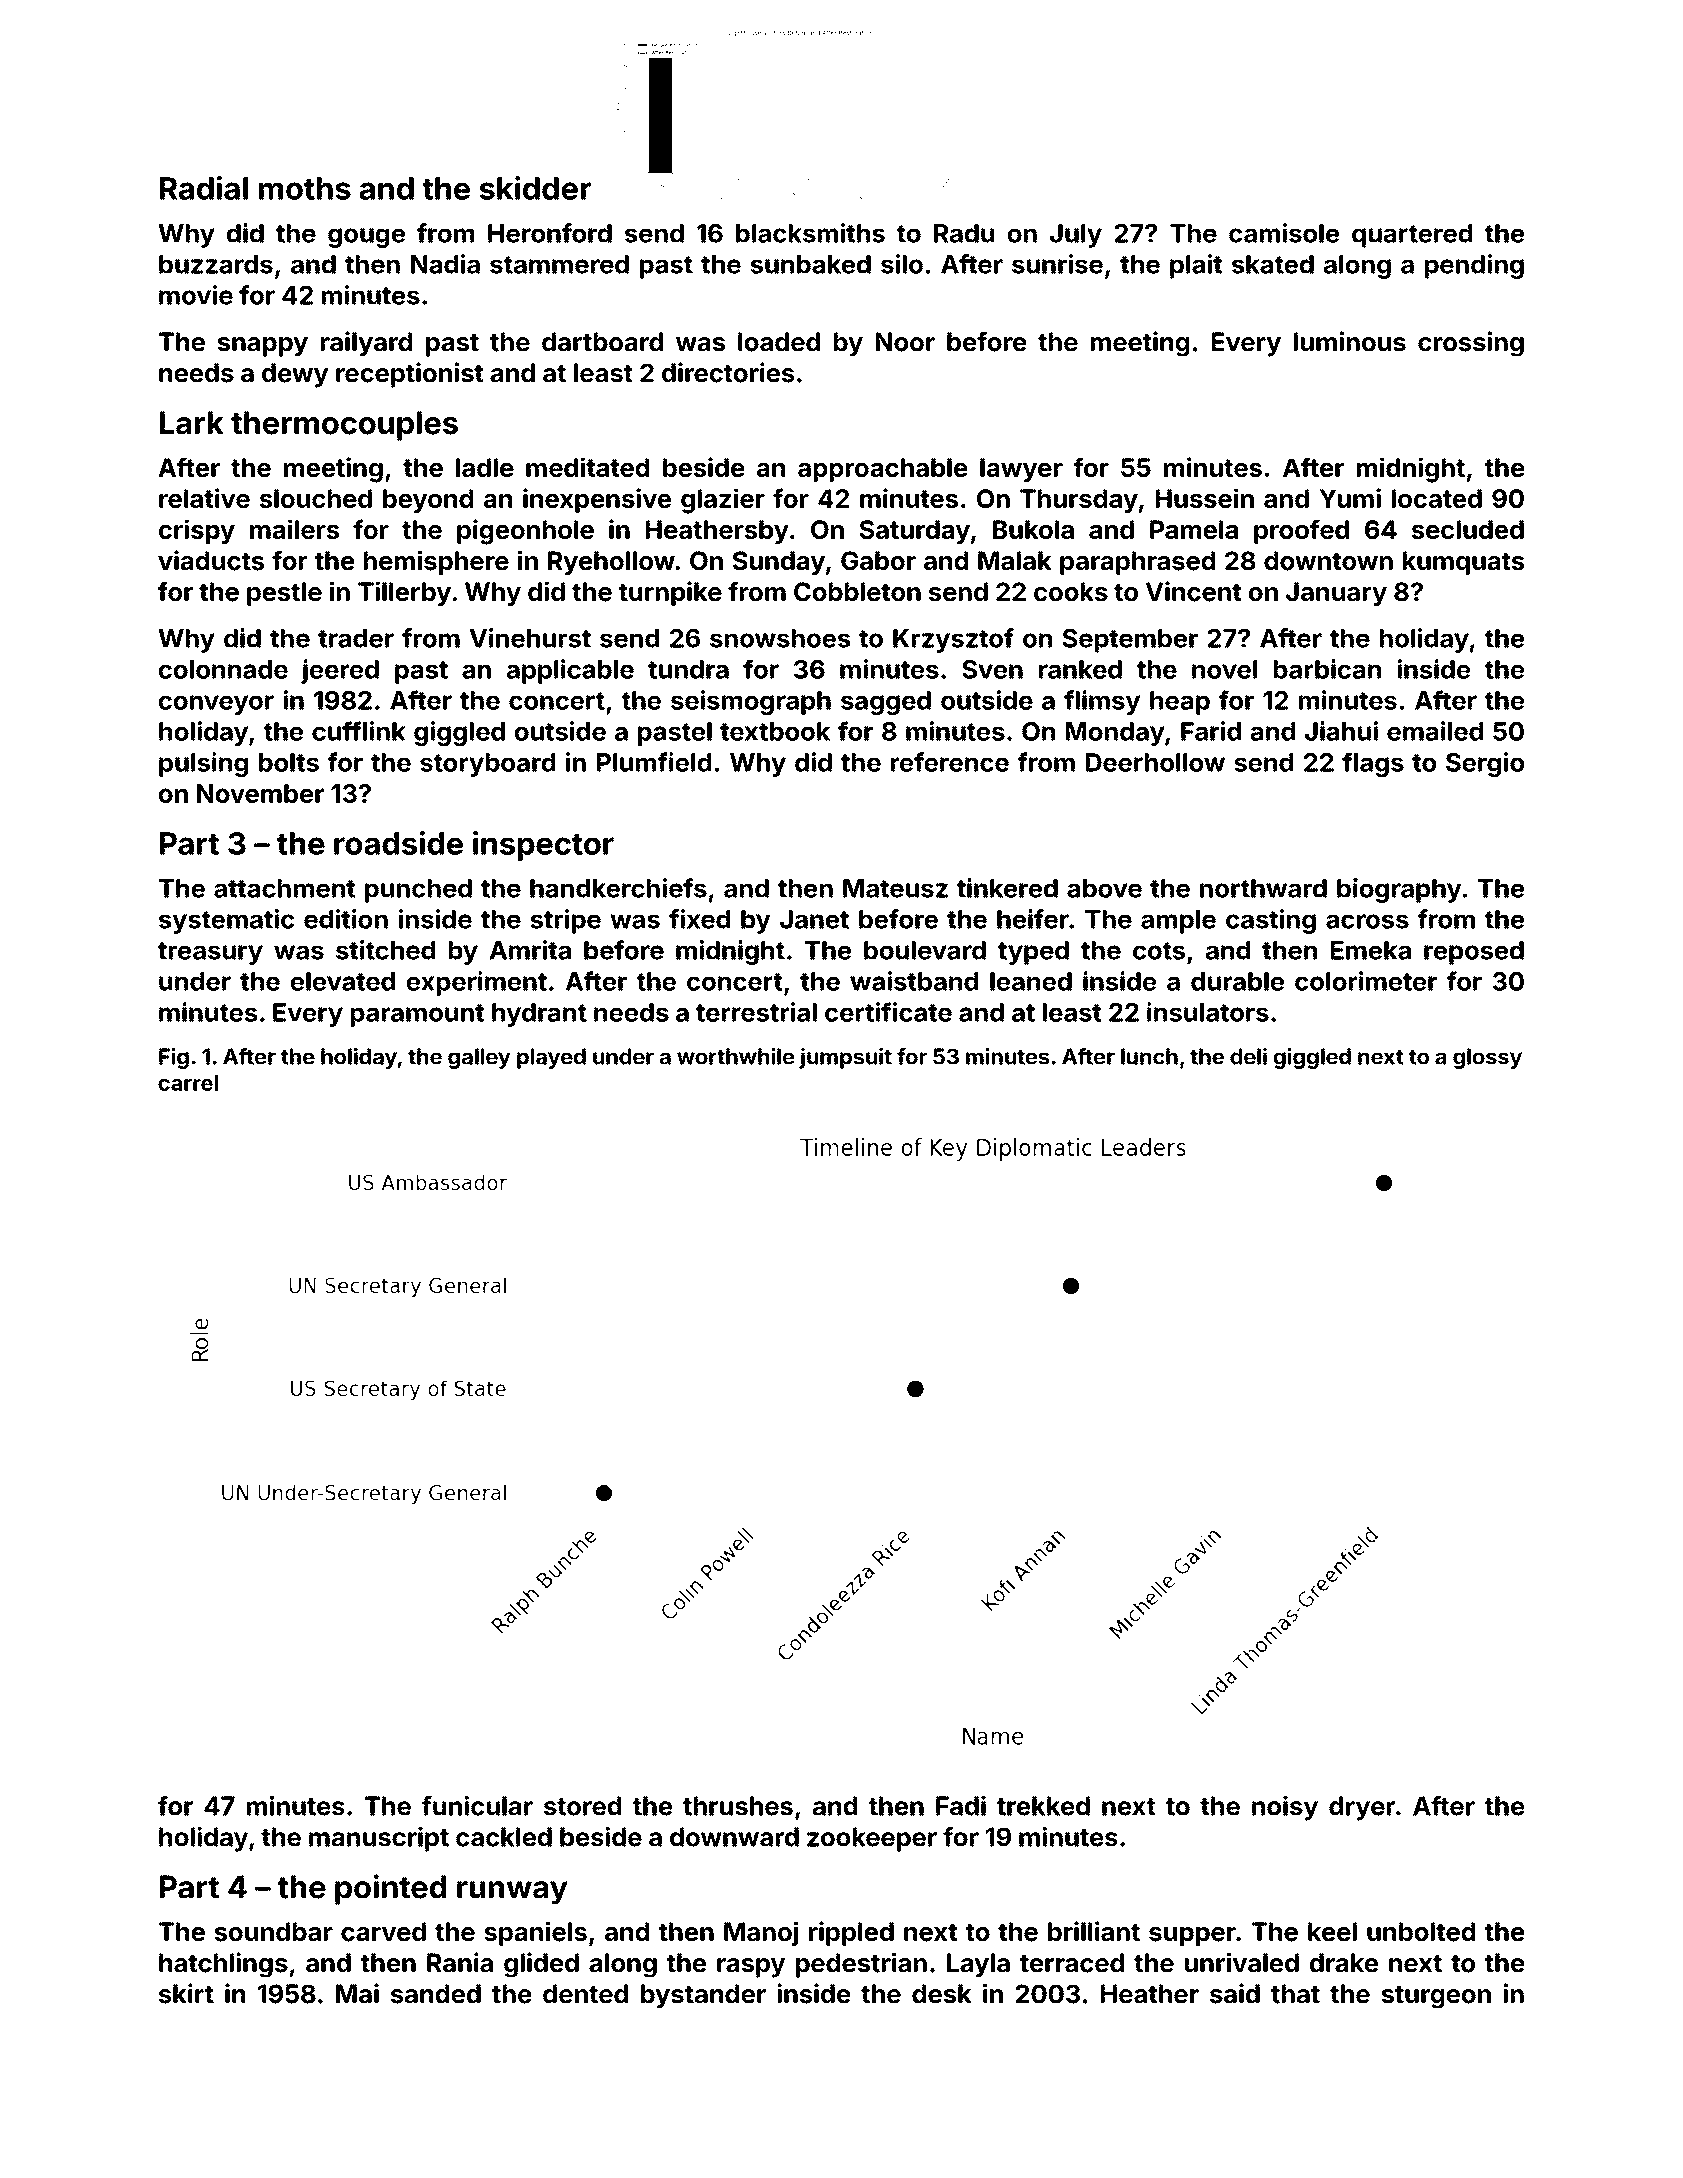  I want to click on Lark, so click(192, 423).
